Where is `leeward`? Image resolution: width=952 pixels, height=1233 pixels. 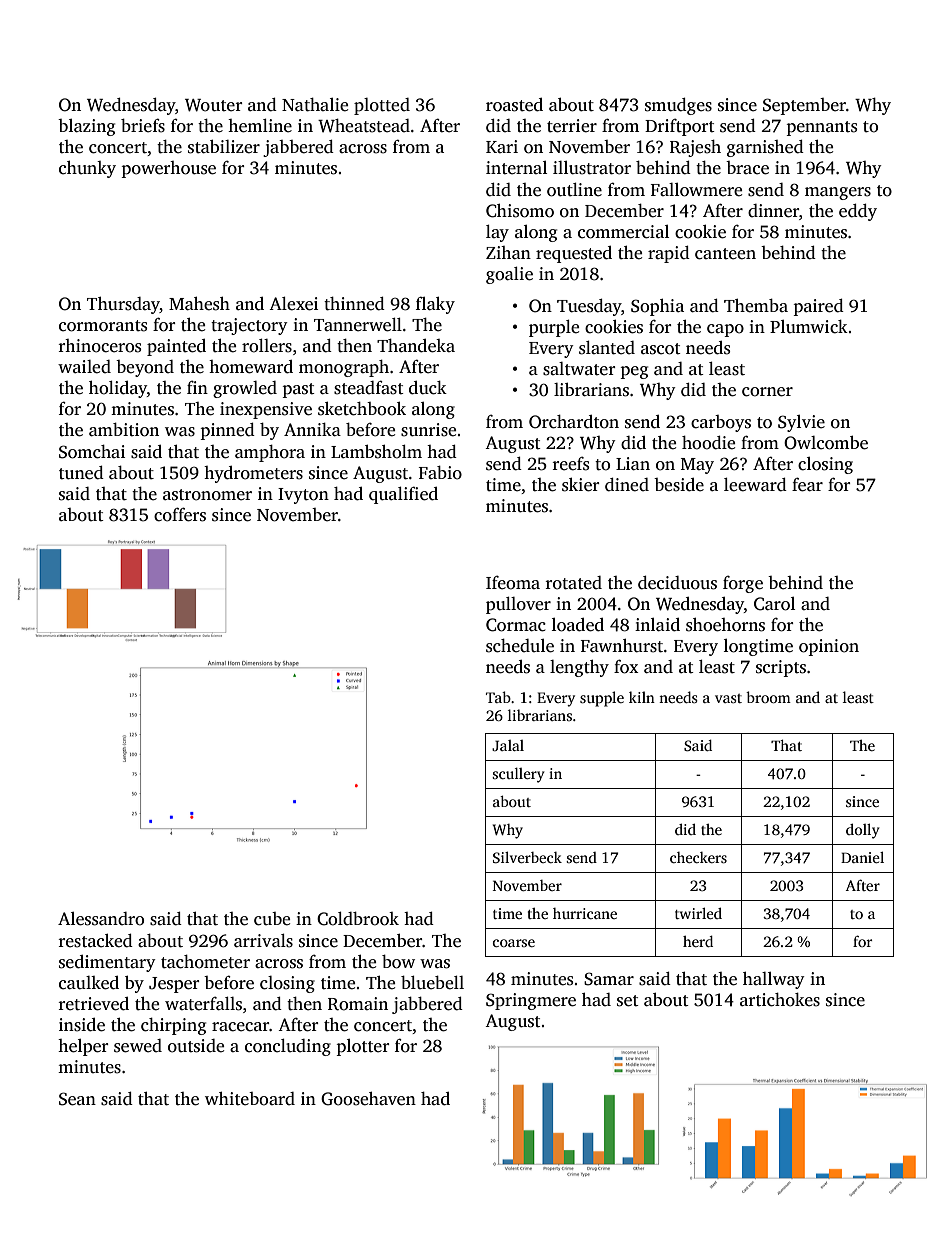
leeward is located at coordinates (755, 485).
